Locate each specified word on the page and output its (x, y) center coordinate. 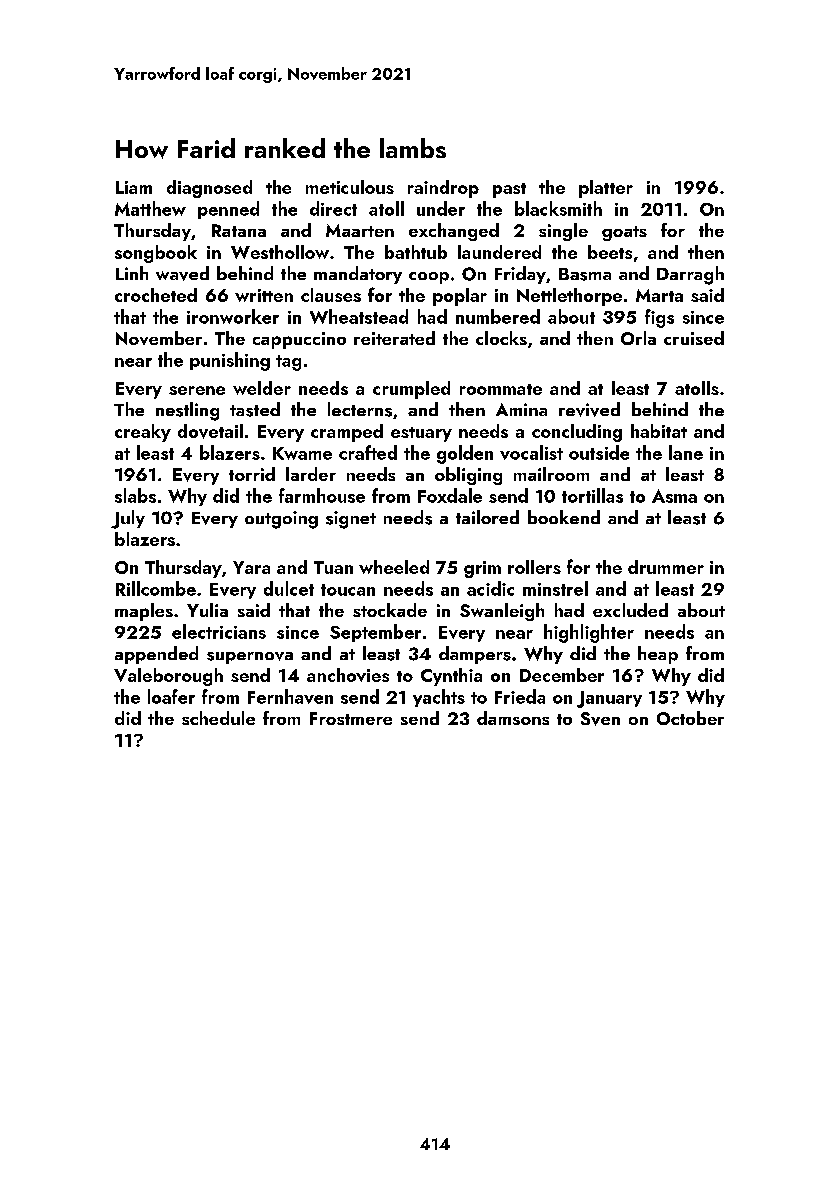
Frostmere (351, 718)
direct (333, 208)
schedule (218, 718)
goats (624, 233)
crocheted (156, 295)
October (690, 718)
